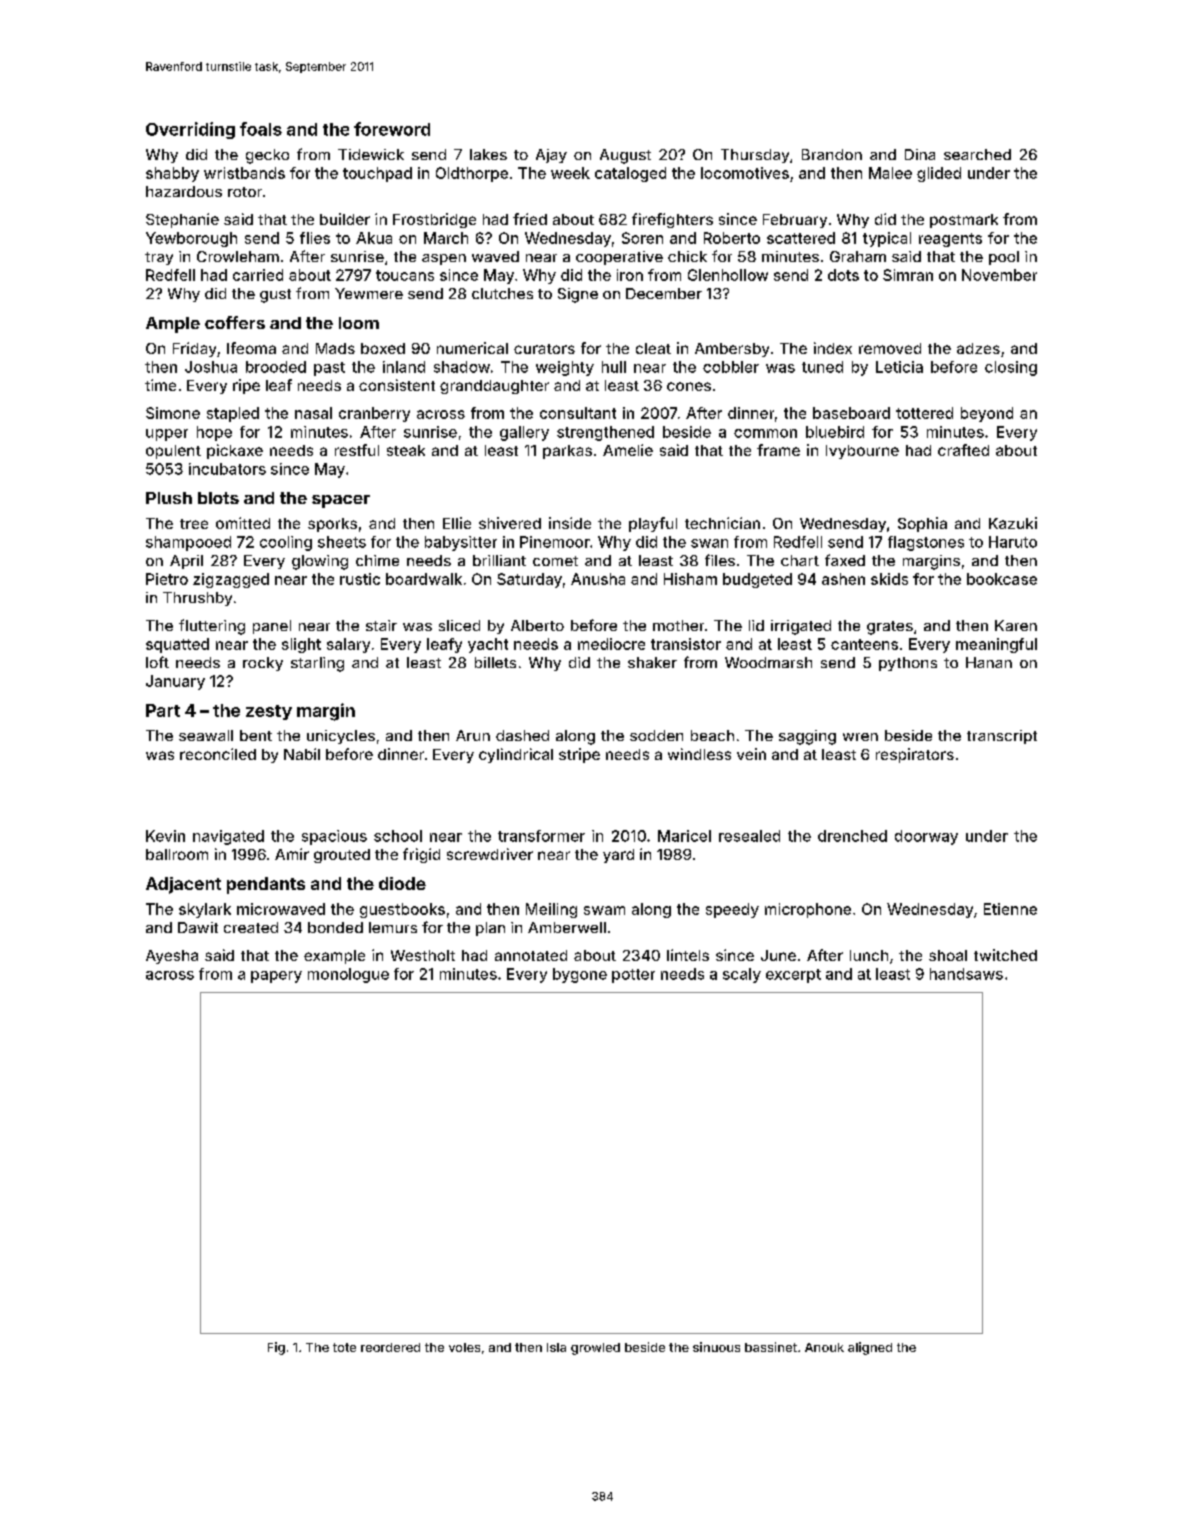  I want to click on lunch, so click(869, 955).
